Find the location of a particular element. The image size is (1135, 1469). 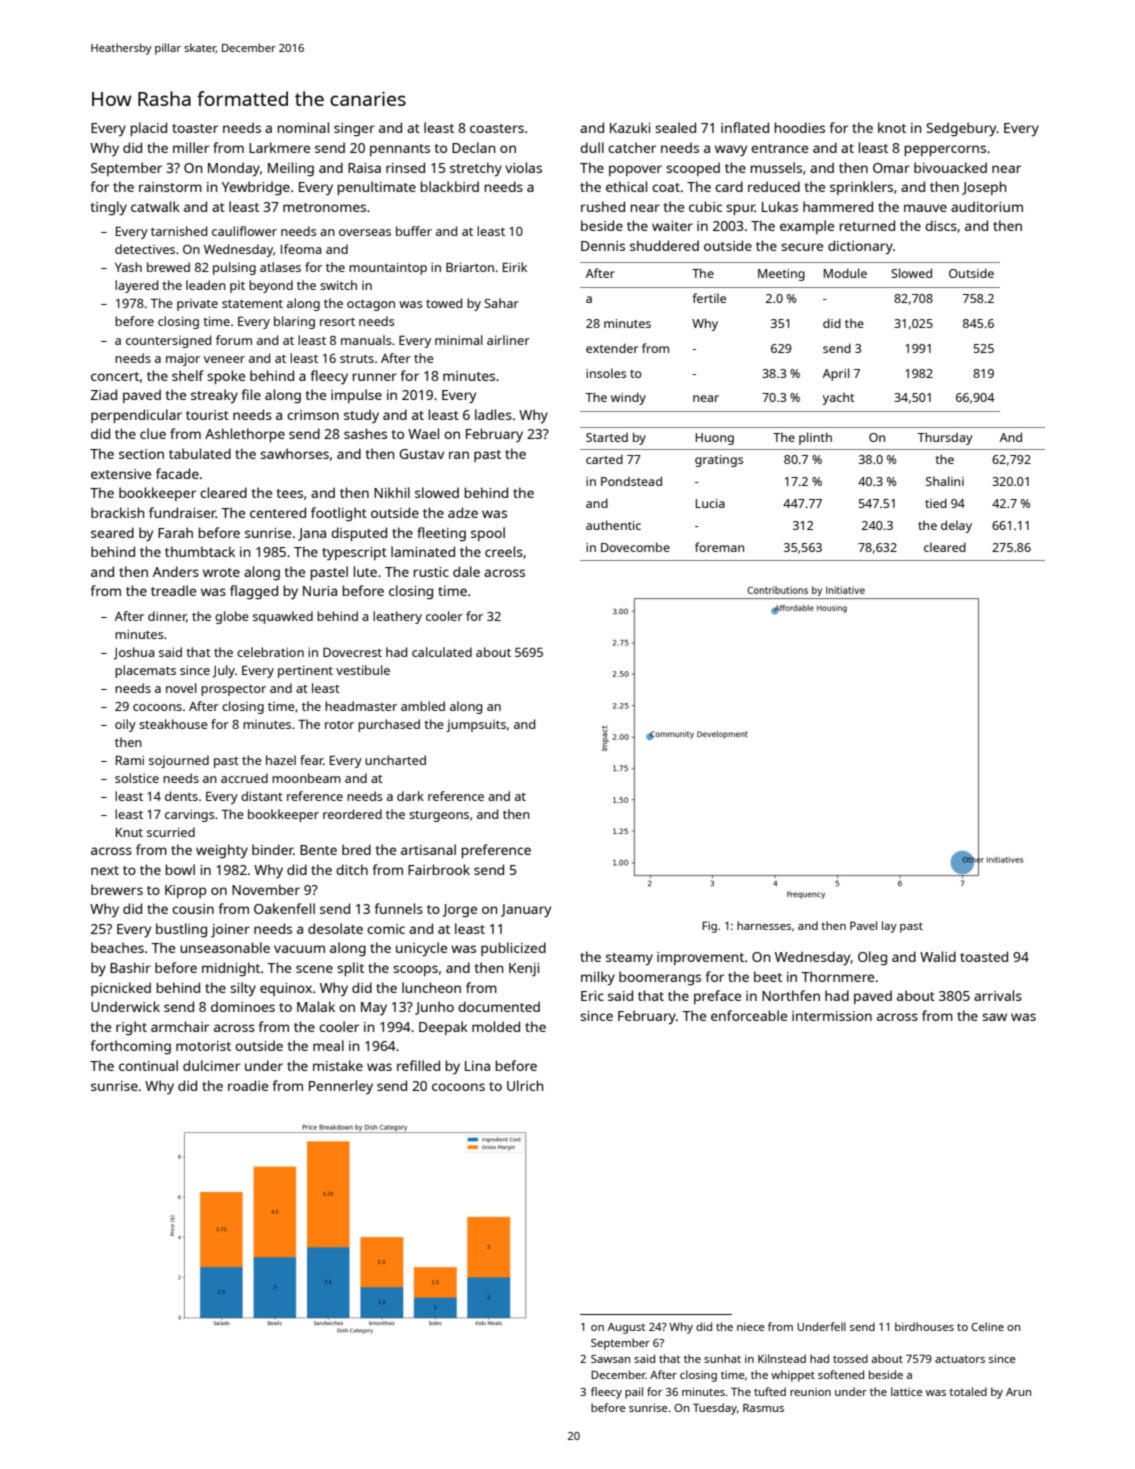

steamy is located at coordinates (629, 959).
